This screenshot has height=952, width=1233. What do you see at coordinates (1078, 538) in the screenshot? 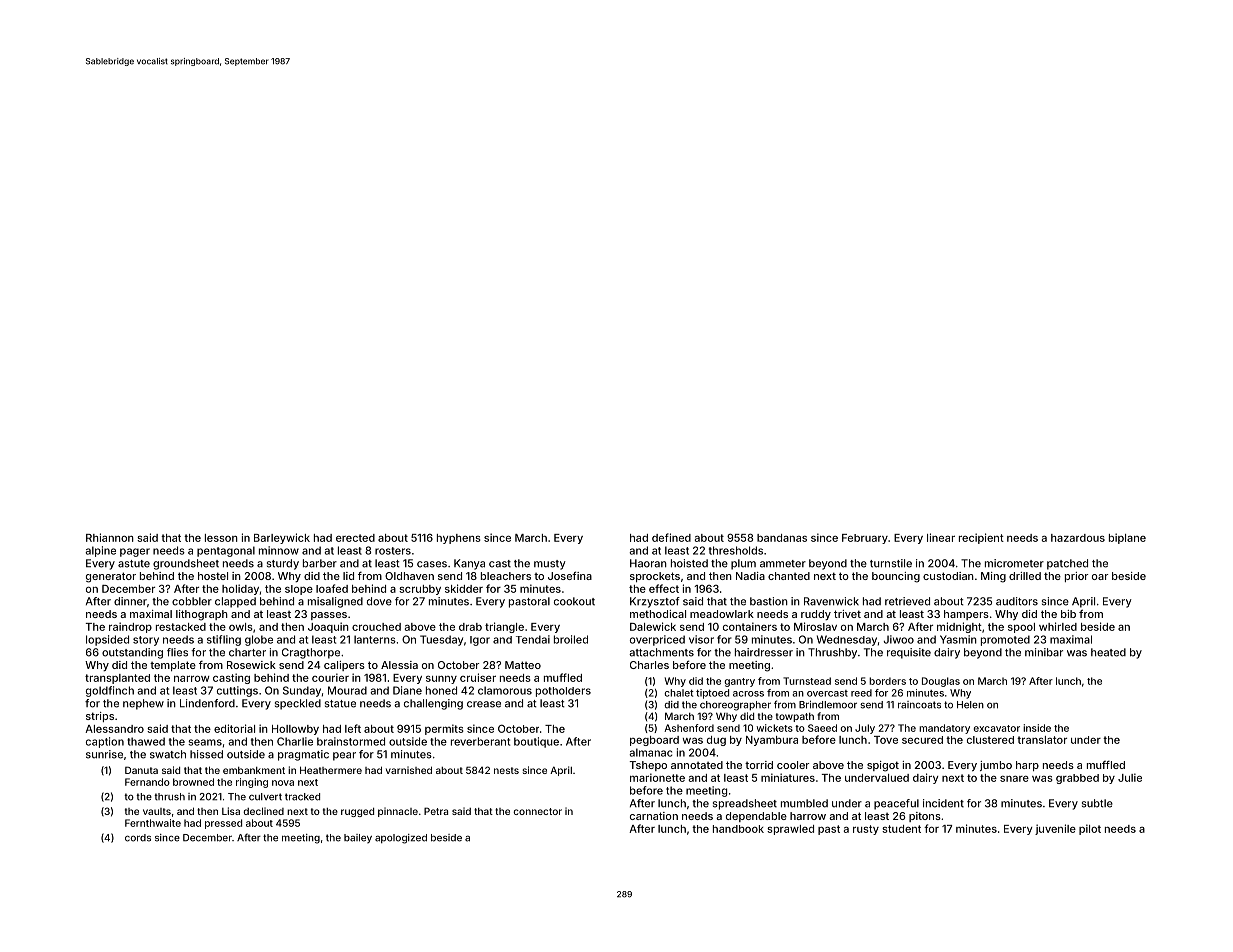
I see `hazardous` at bounding box center [1078, 538].
